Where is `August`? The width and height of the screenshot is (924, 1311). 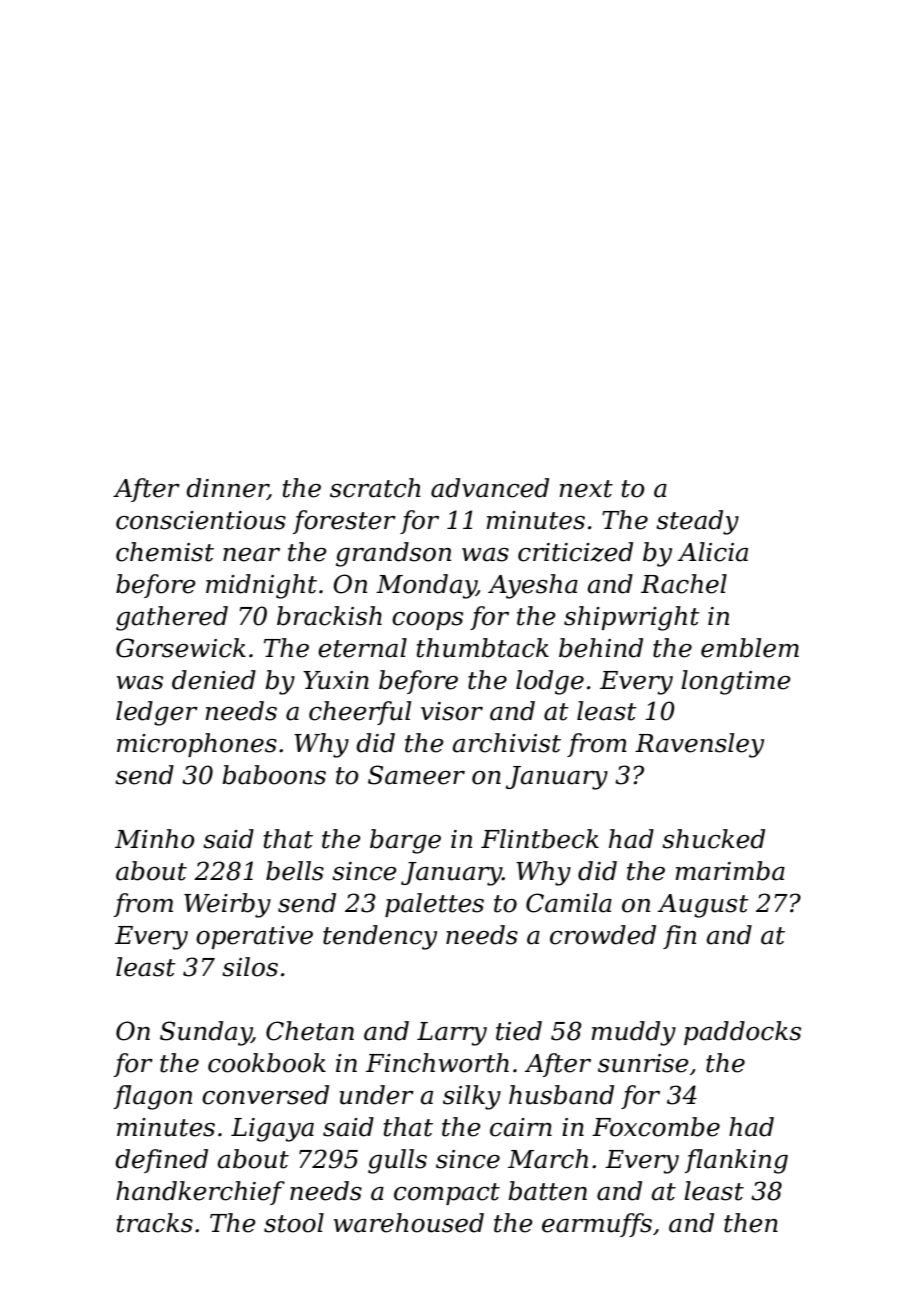
August is located at coordinates (703, 906).
